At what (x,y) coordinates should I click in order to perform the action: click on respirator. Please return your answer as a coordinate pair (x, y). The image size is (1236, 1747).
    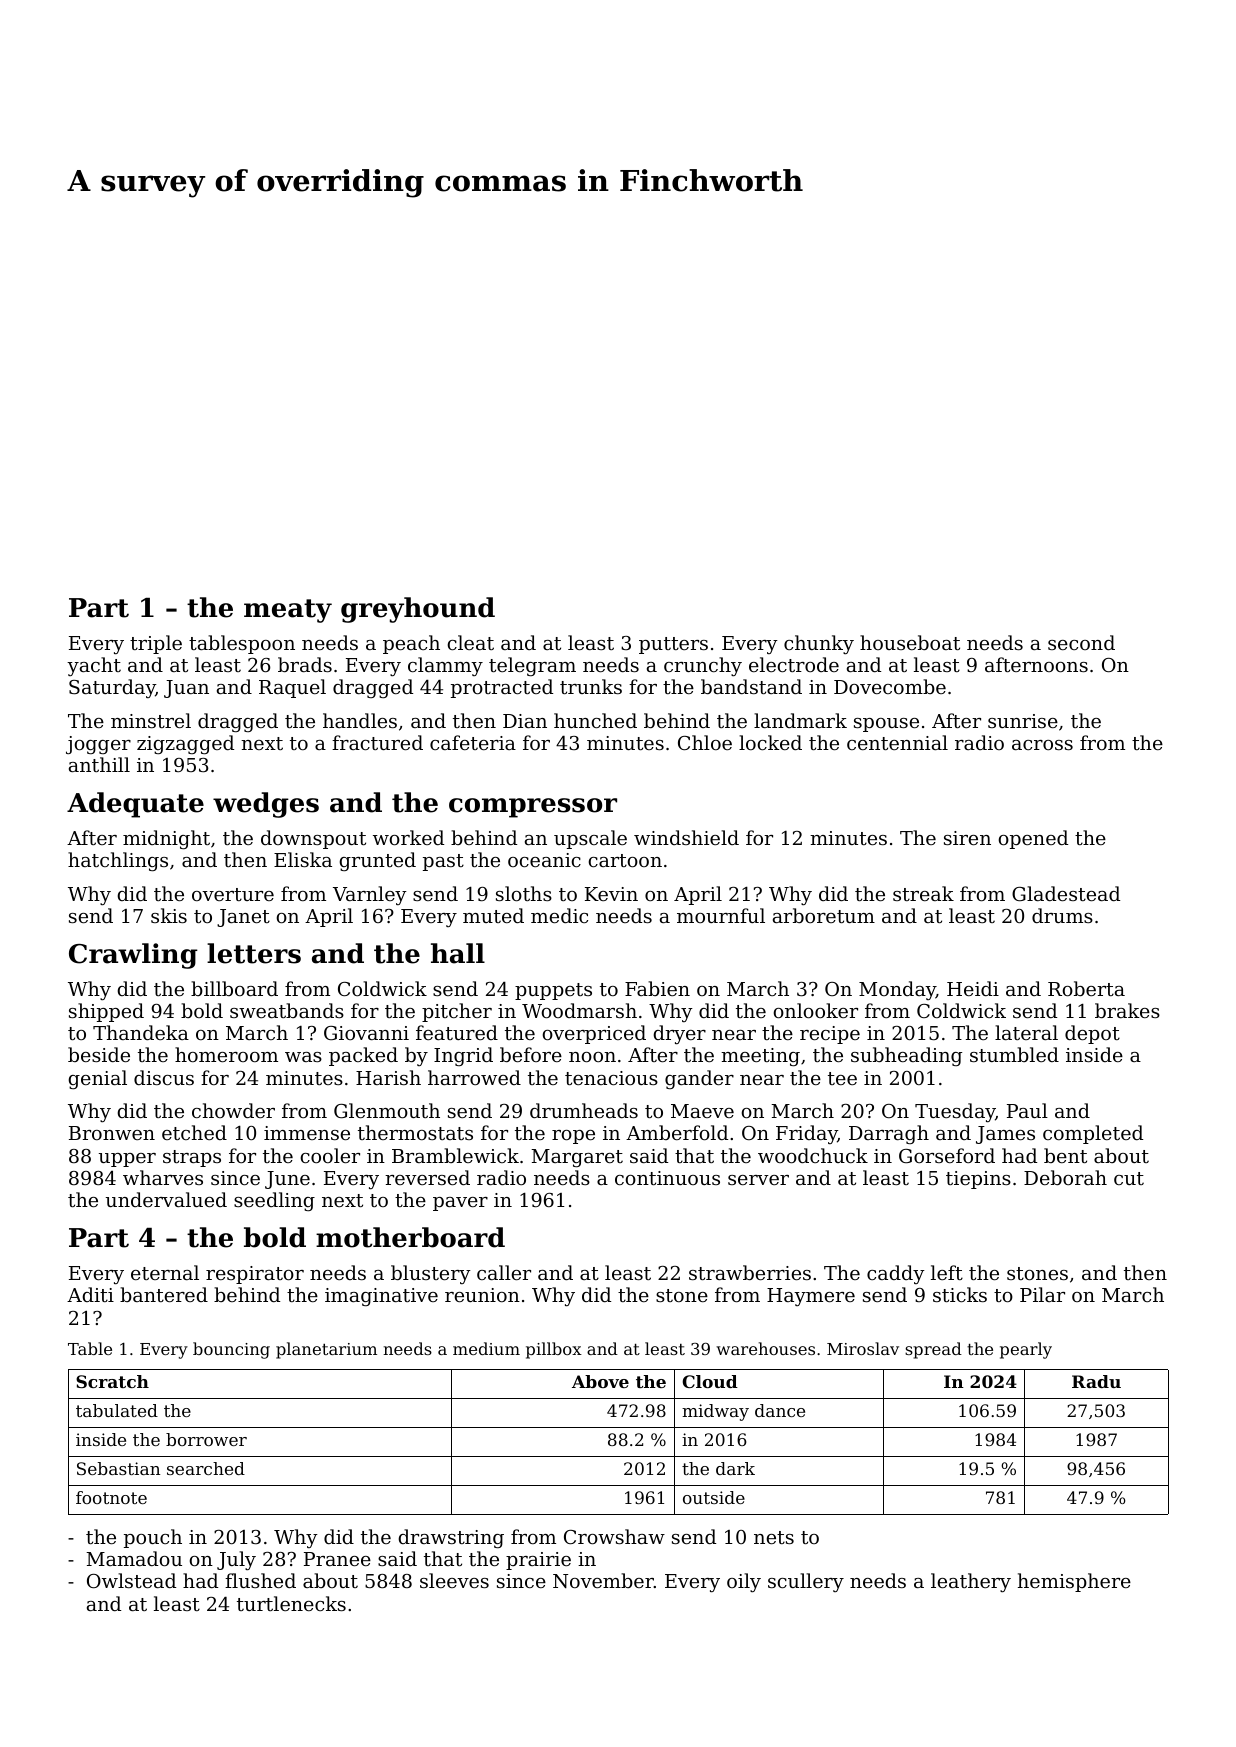
    Looking at the image, I should click on (255, 1275).
